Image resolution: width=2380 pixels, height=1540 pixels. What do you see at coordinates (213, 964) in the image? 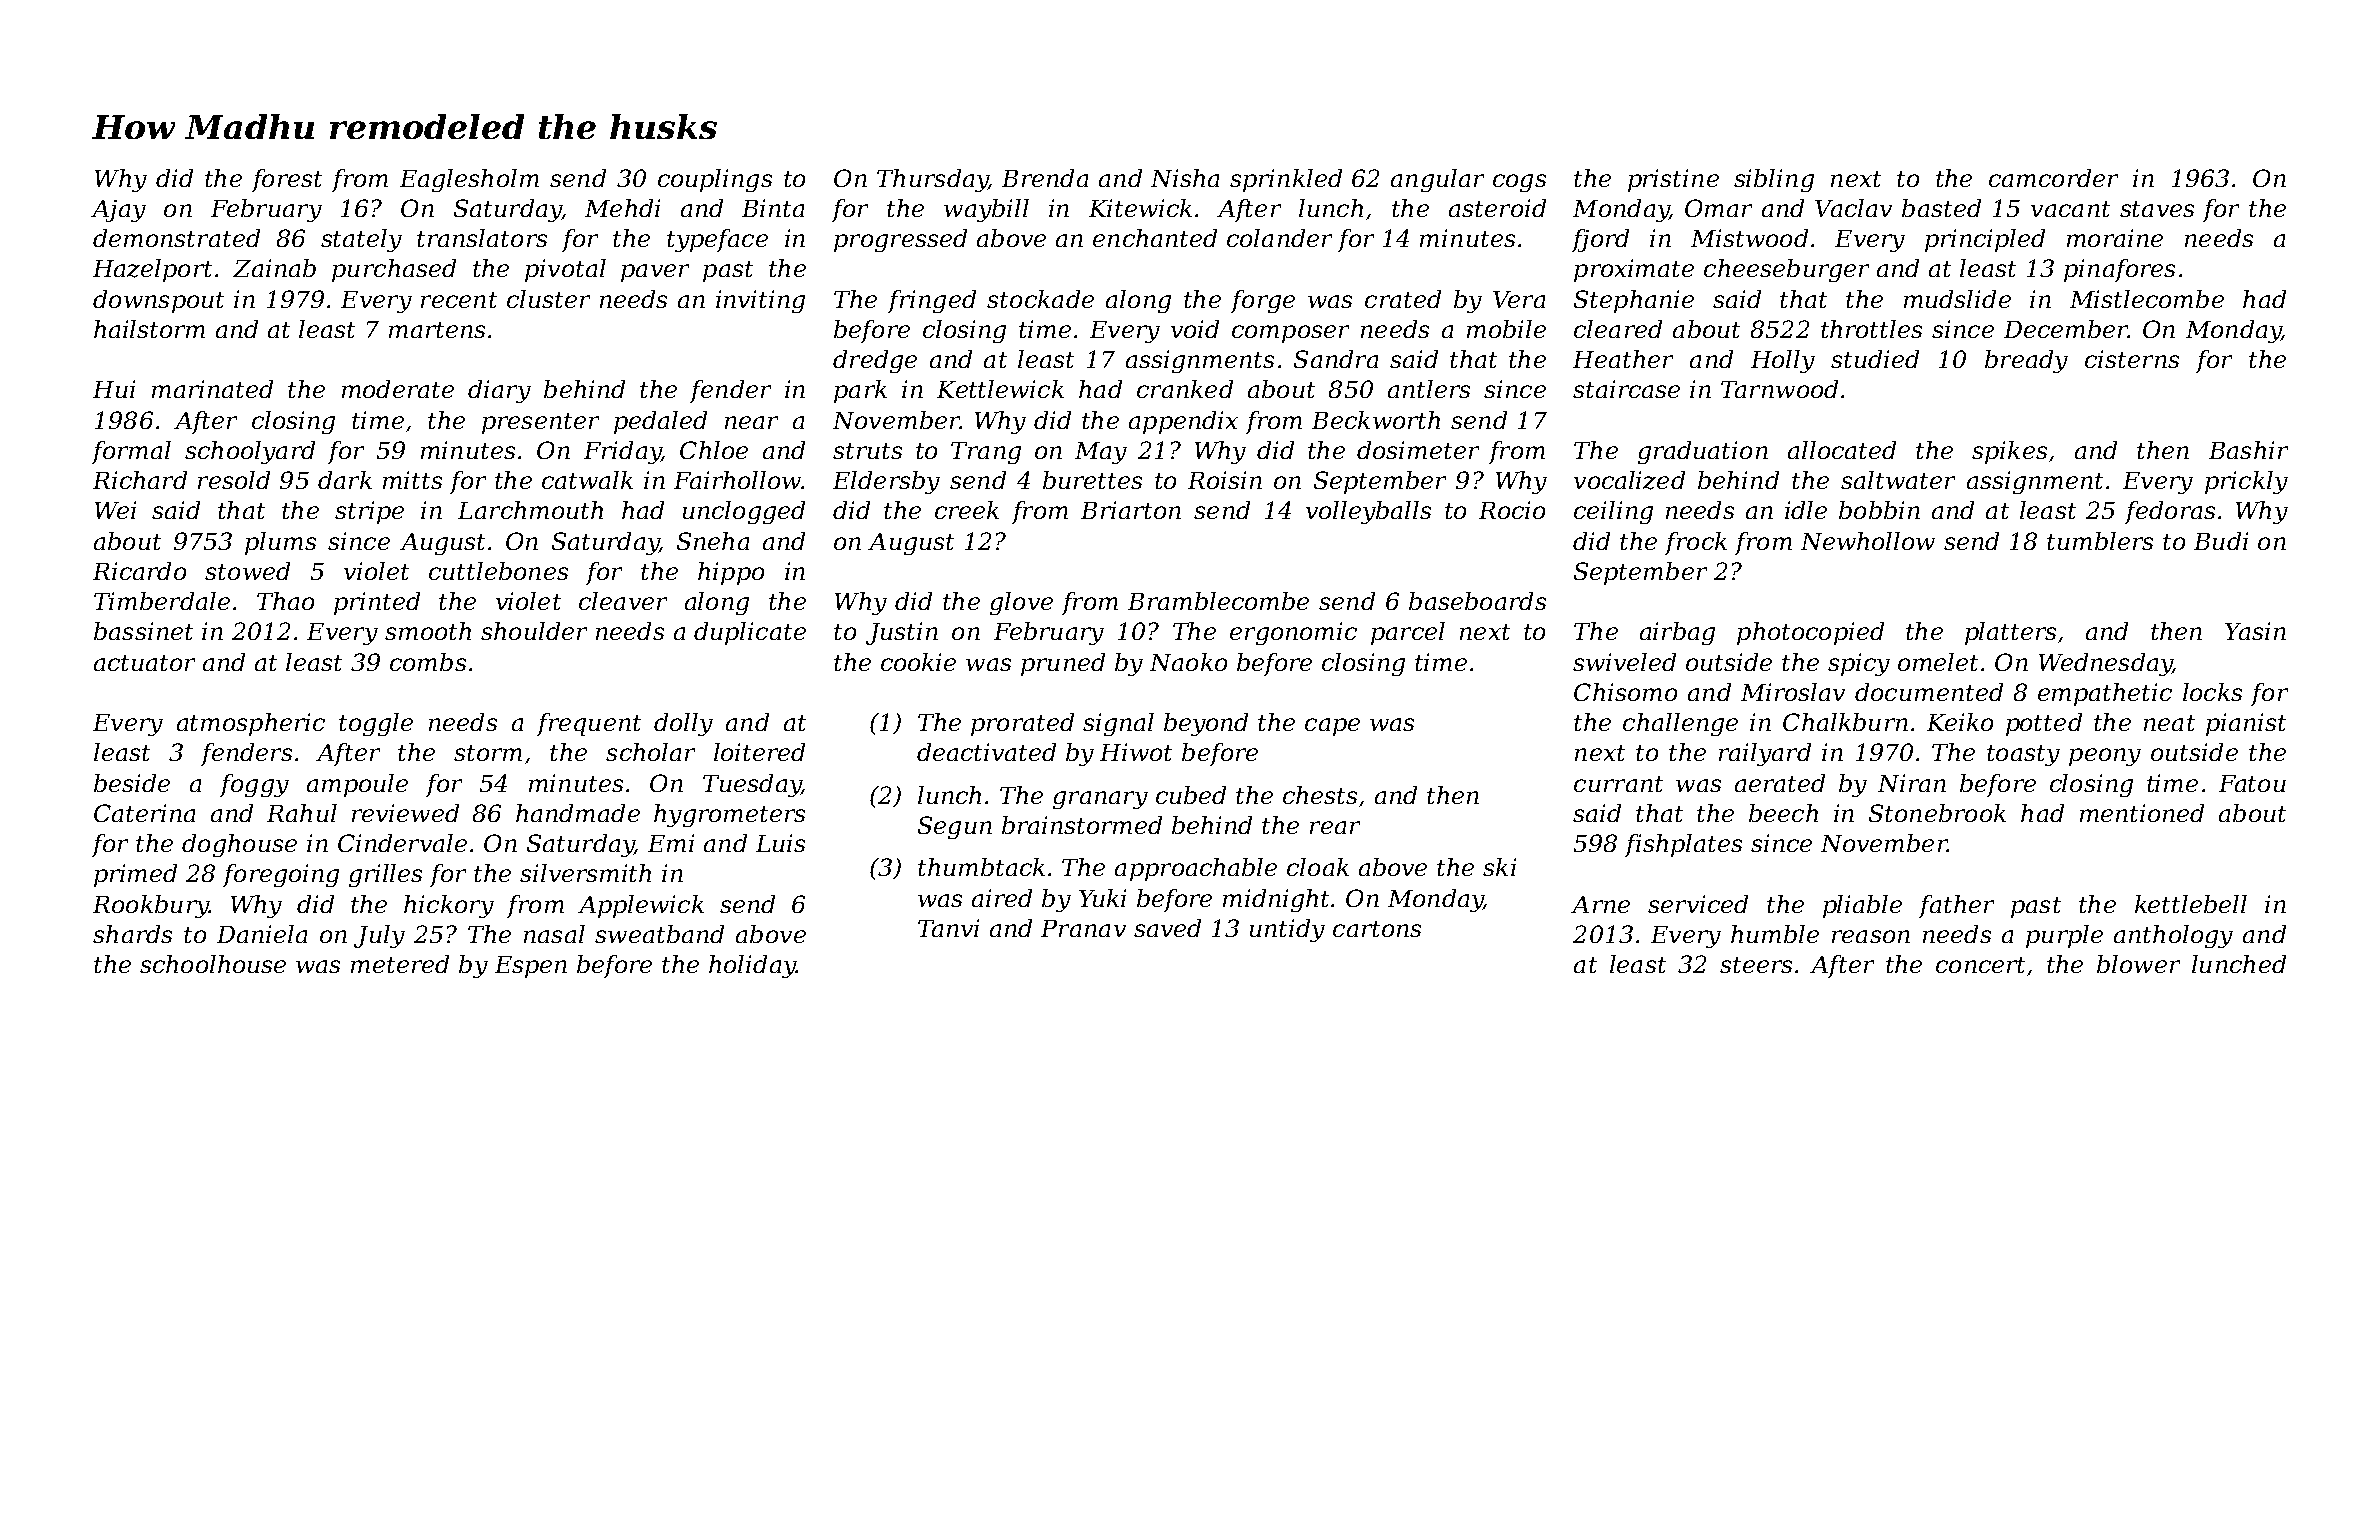
I see `schoolhouse` at bounding box center [213, 964].
